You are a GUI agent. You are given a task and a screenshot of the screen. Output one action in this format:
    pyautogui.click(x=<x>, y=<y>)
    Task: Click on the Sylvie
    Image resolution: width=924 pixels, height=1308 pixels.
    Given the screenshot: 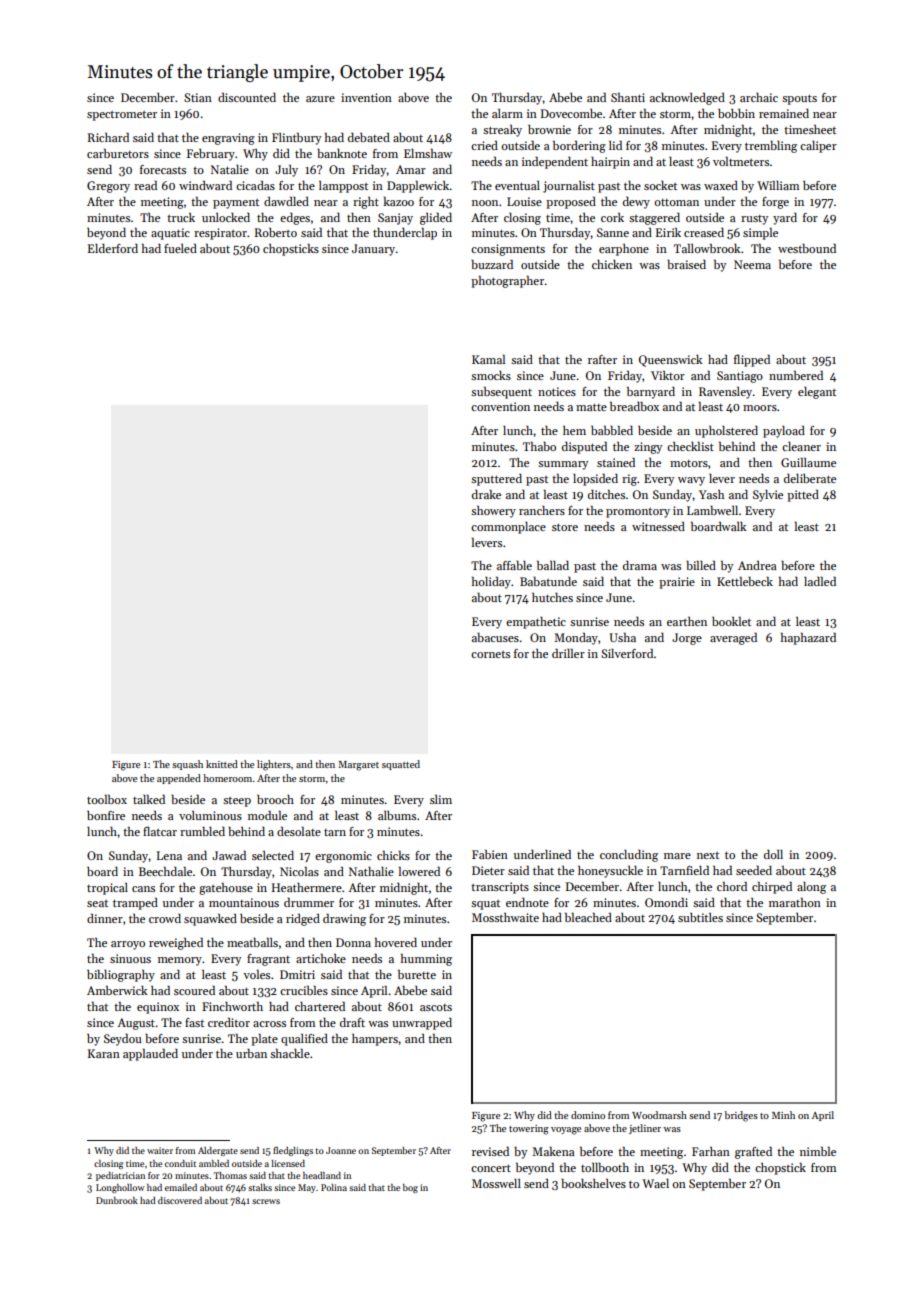 What is the action you would take?
    pyautogui.click(x=768, y=496)
